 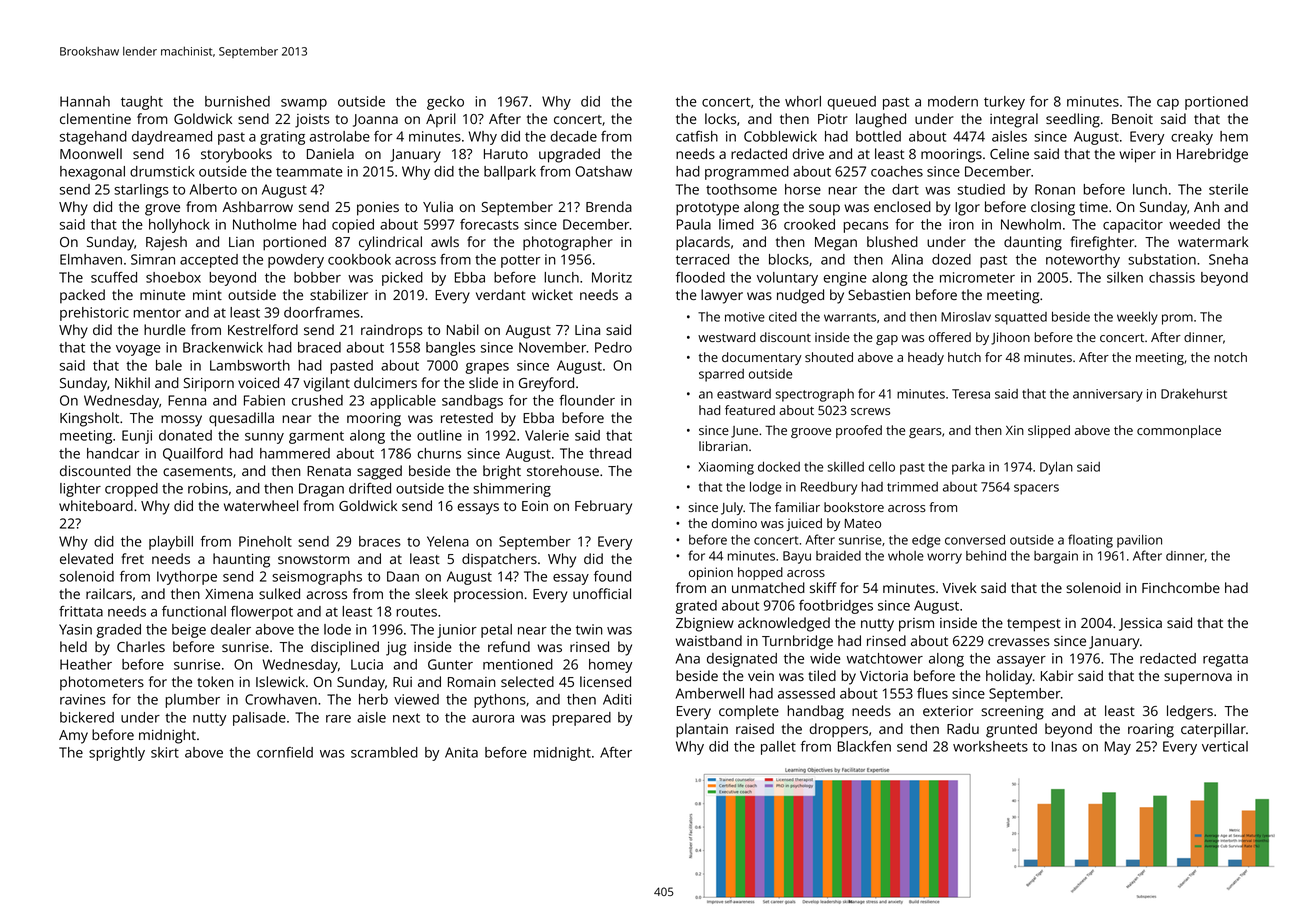 What do you see at coordinates (94, 314) in the image?
I see `prehistoric` at bounding box center [94, 314].
